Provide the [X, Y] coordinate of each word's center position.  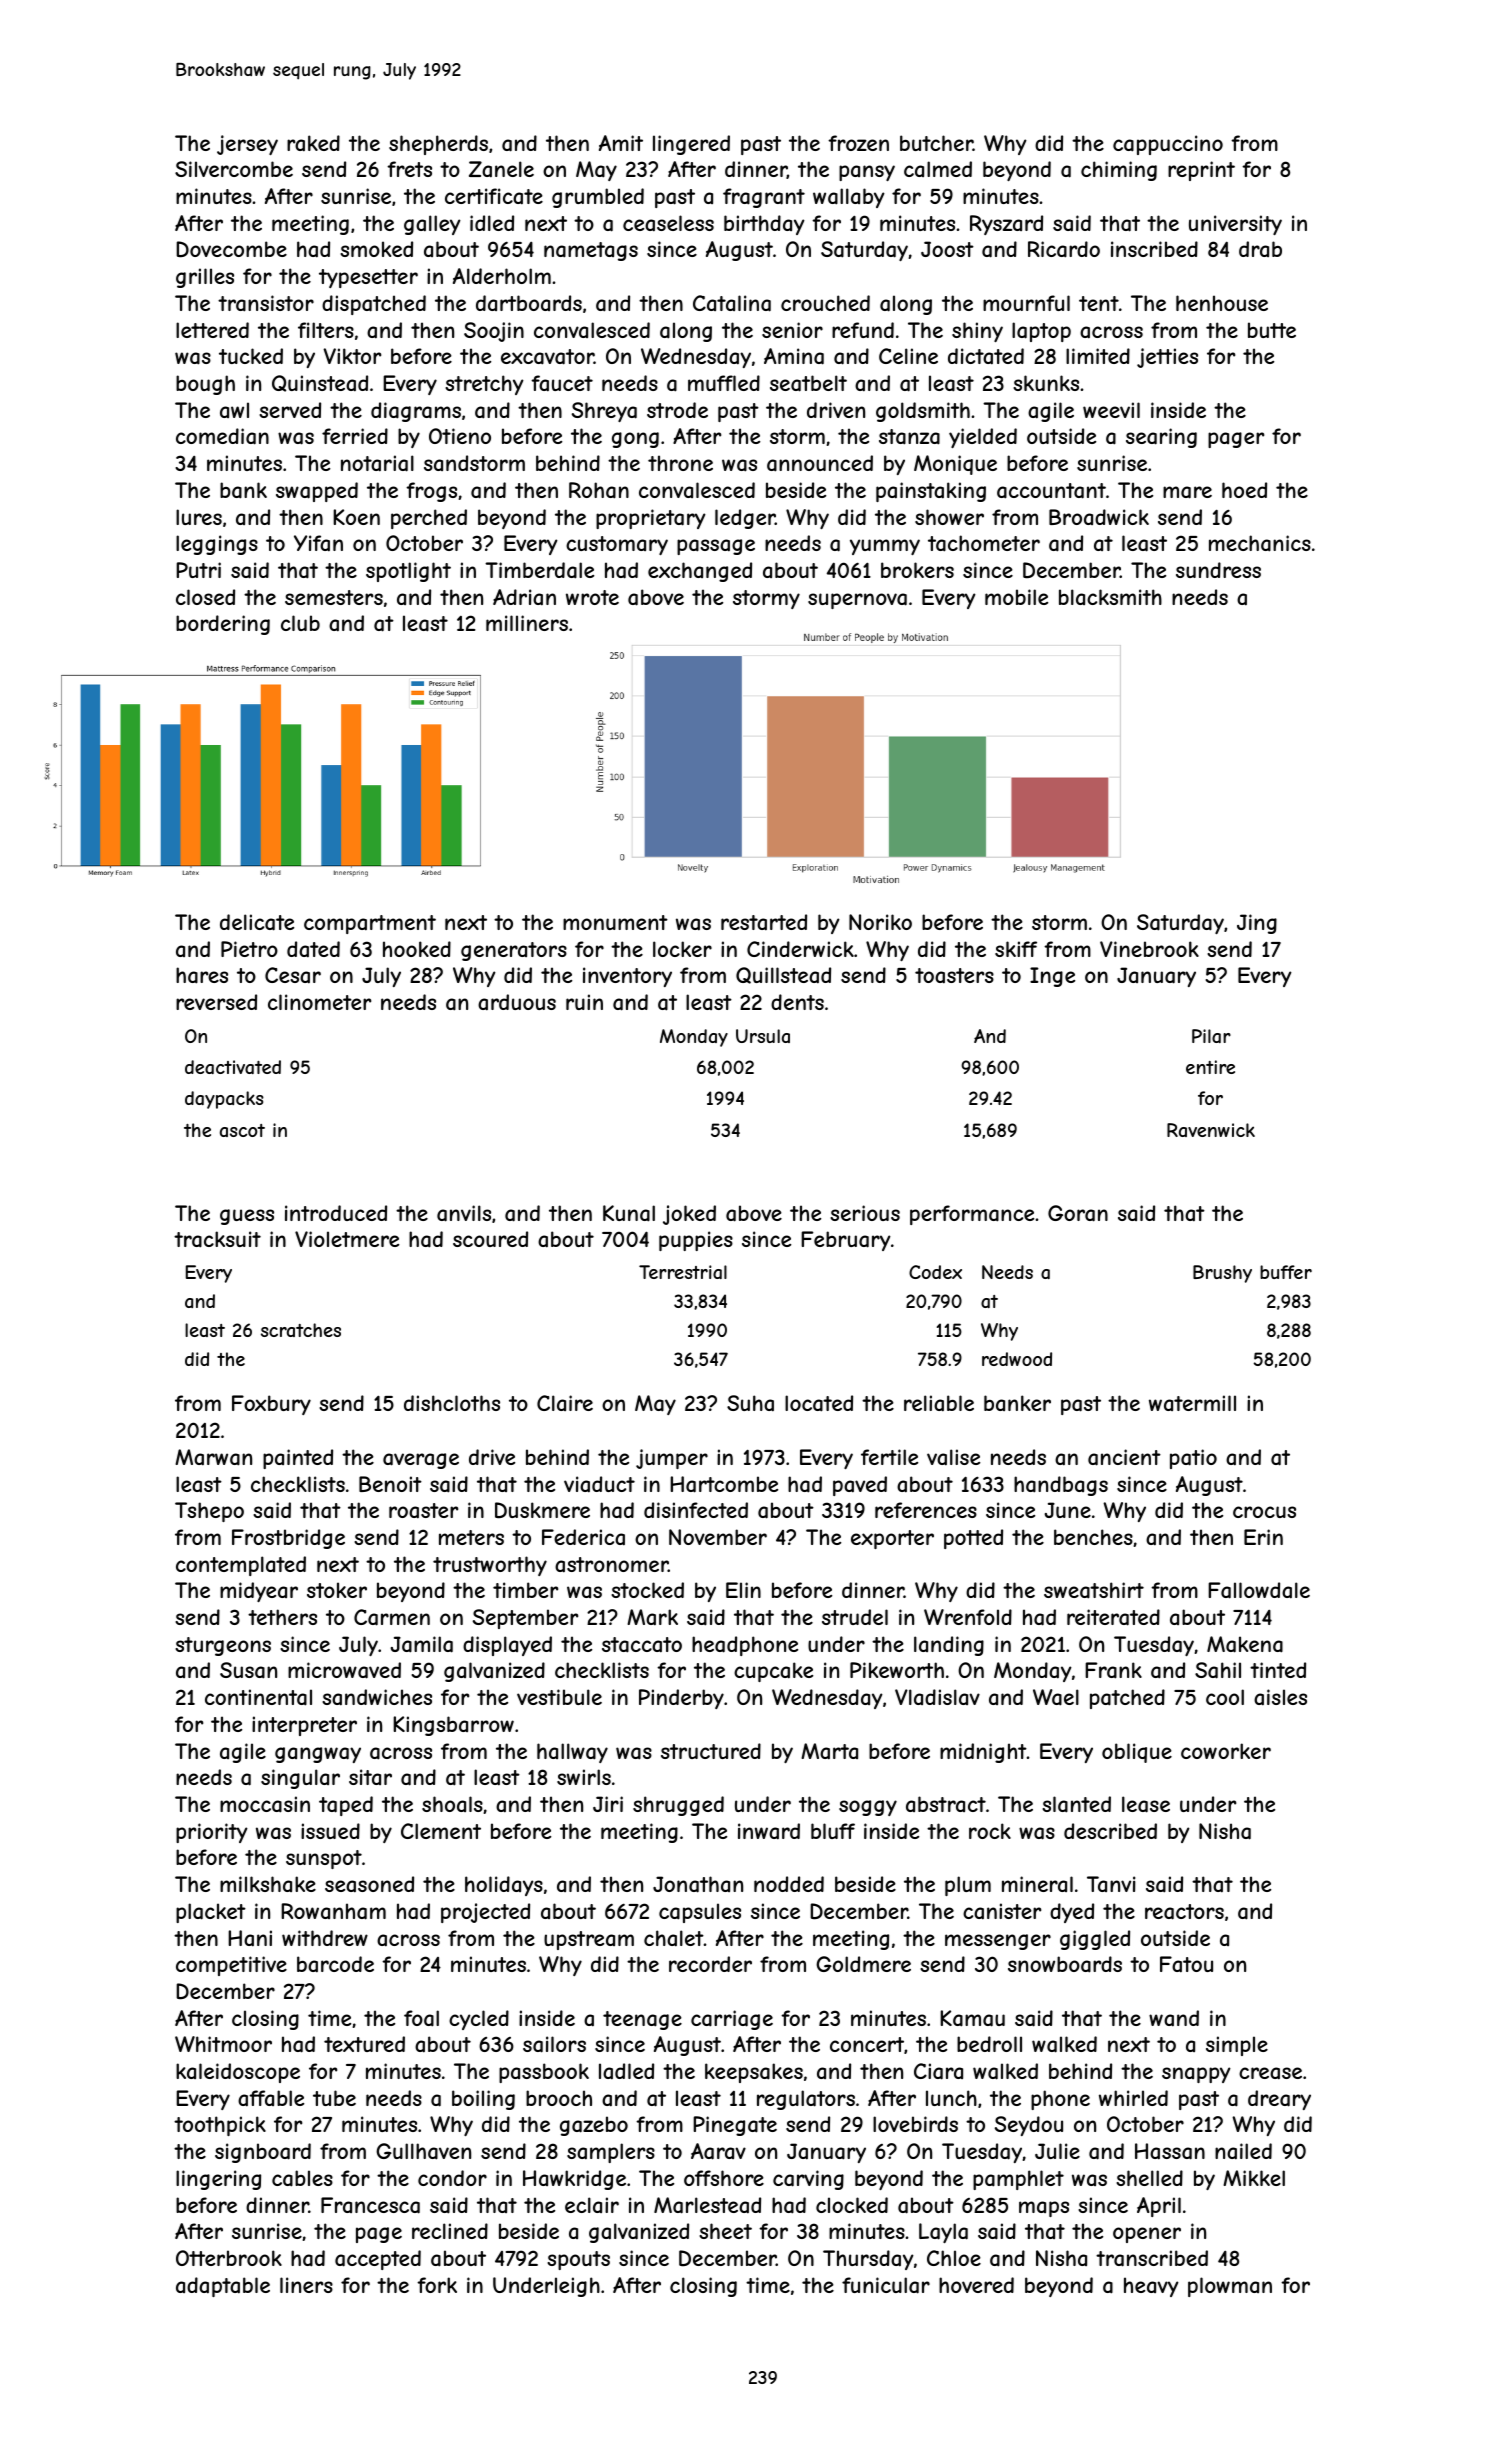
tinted [1278, 1670]
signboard [263, 2153]
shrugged [678, 1806]
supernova [857, 601]
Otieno [460, 436]
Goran [1078, 1213]
